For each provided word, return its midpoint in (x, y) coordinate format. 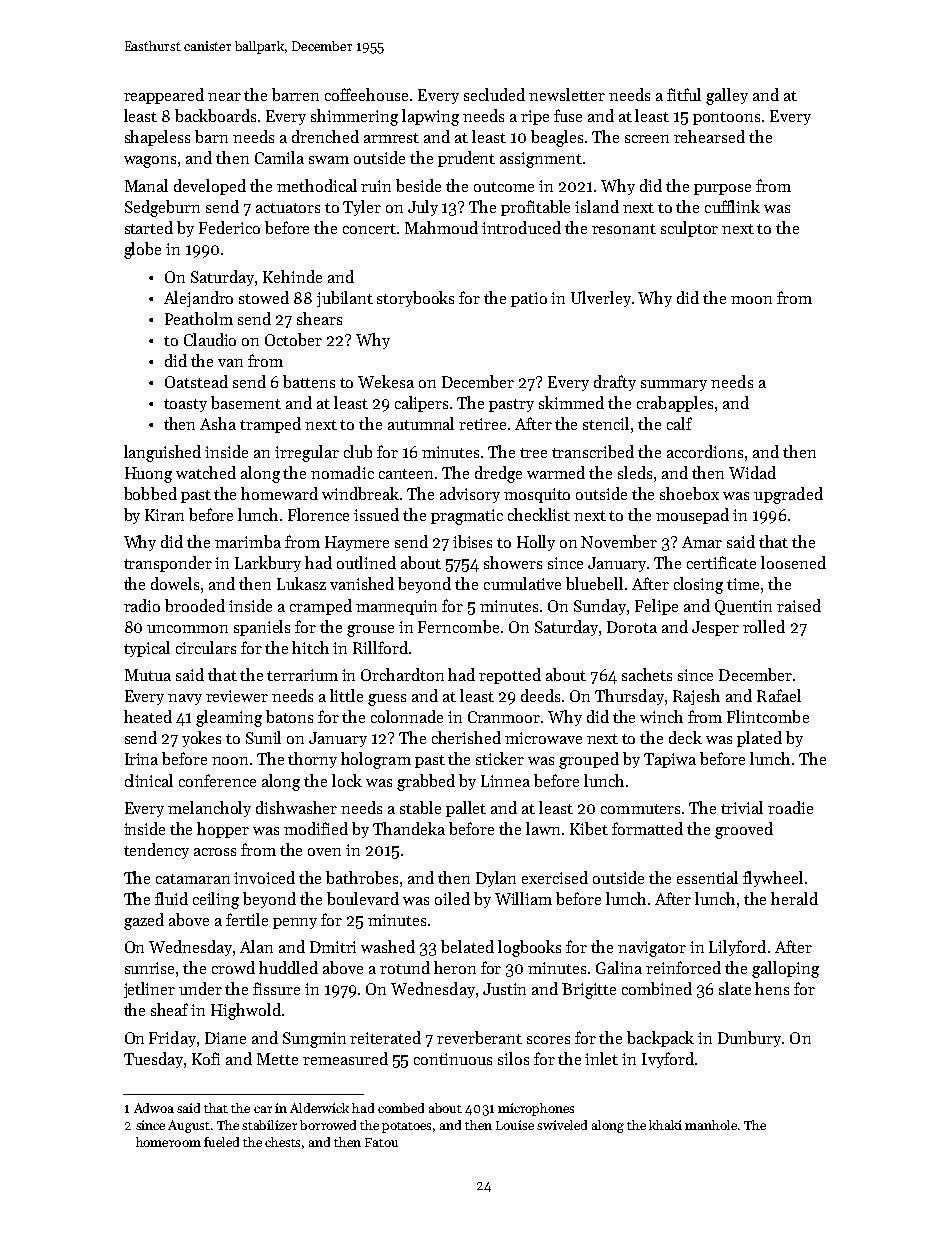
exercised (555, 877)
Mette (277, 1059)
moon (751, 300)
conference (217, 780)
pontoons (726, 118)
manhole (711, 1125)
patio (529, 299)
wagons (150, 162)
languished (162, 453)
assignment (541, 160)
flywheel (773, 879)
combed (401, 1108)
